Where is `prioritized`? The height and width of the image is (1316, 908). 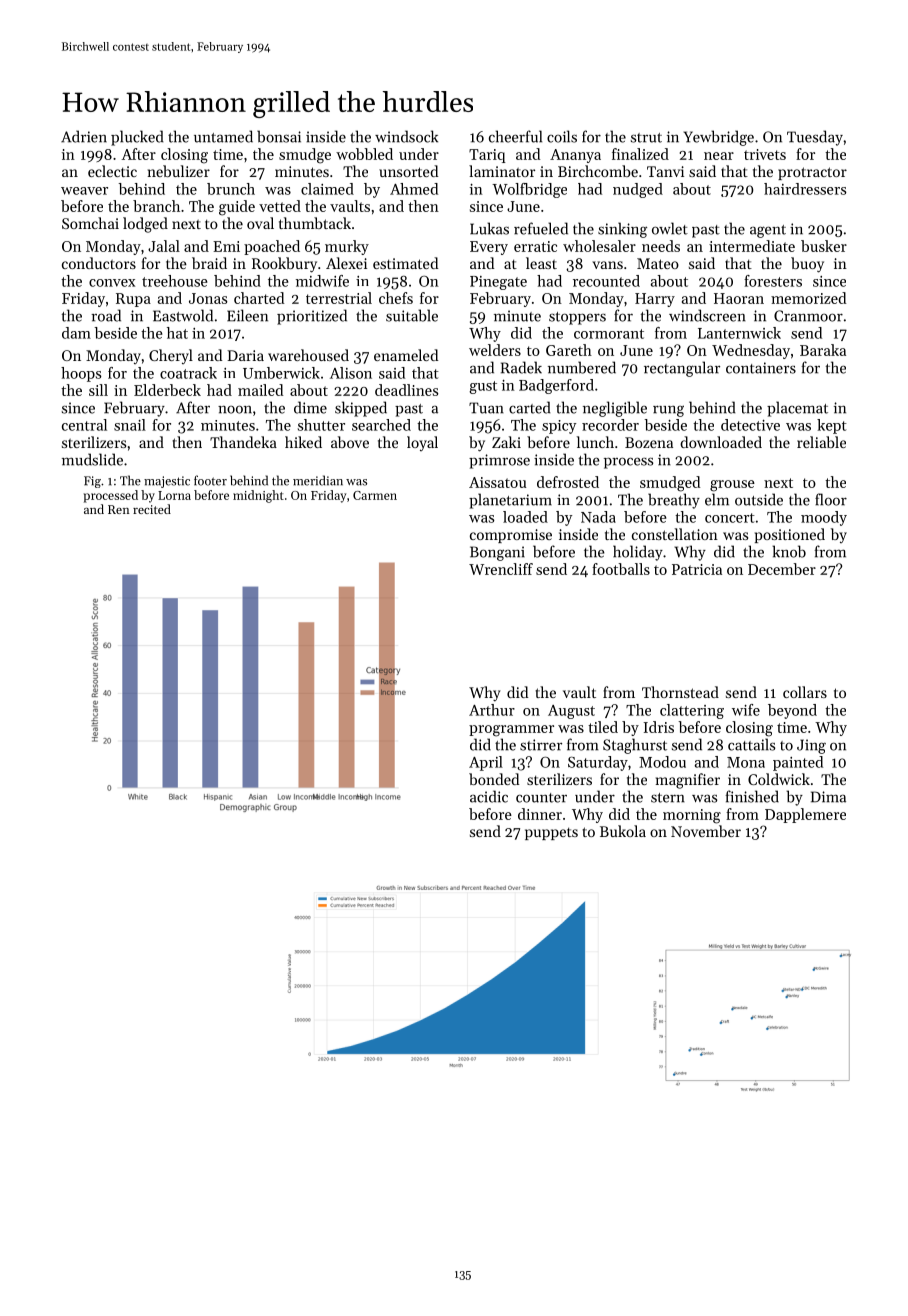
prioritized is located at coordinates (312, 317).
